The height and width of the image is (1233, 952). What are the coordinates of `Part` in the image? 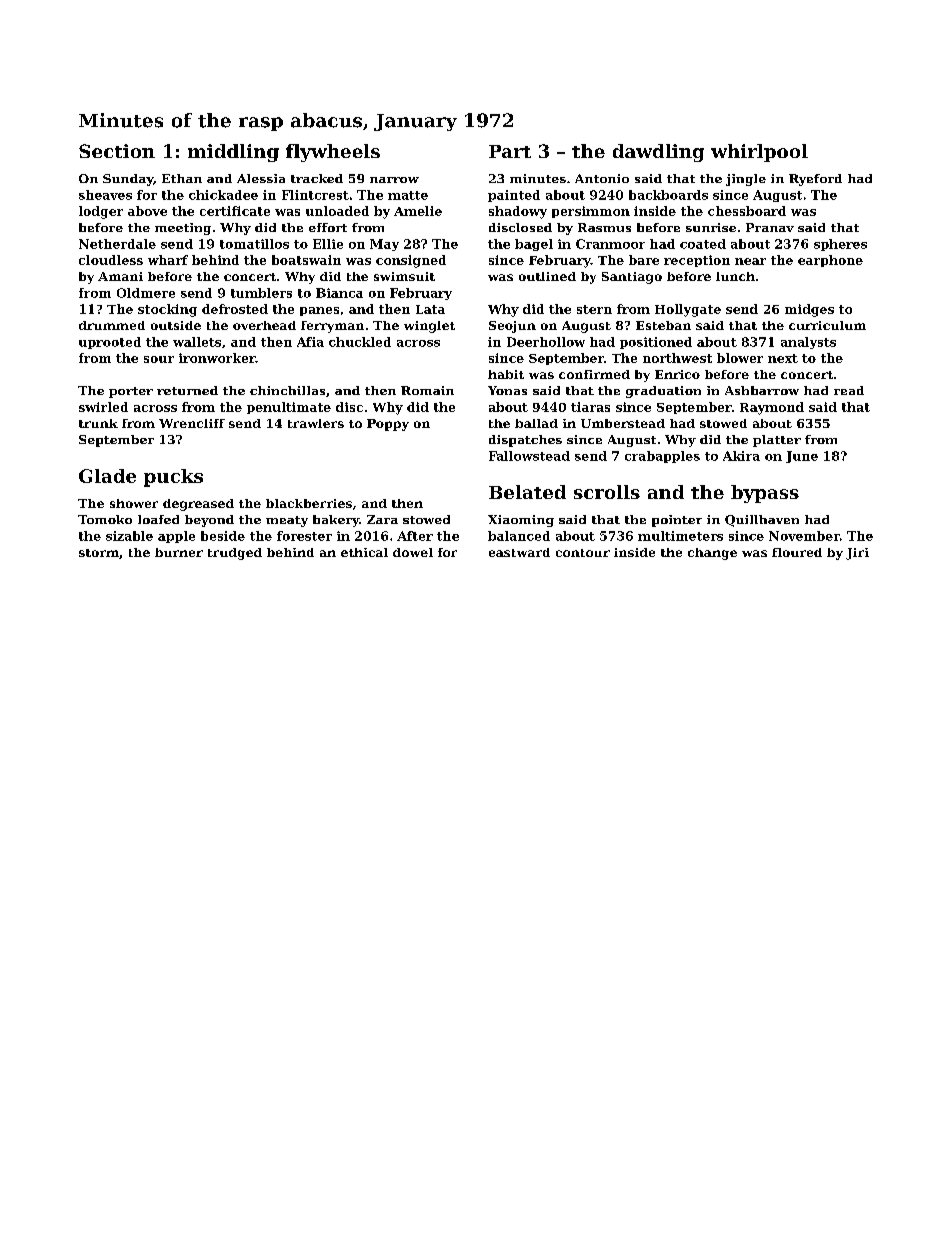 It's located at (510, 151).
